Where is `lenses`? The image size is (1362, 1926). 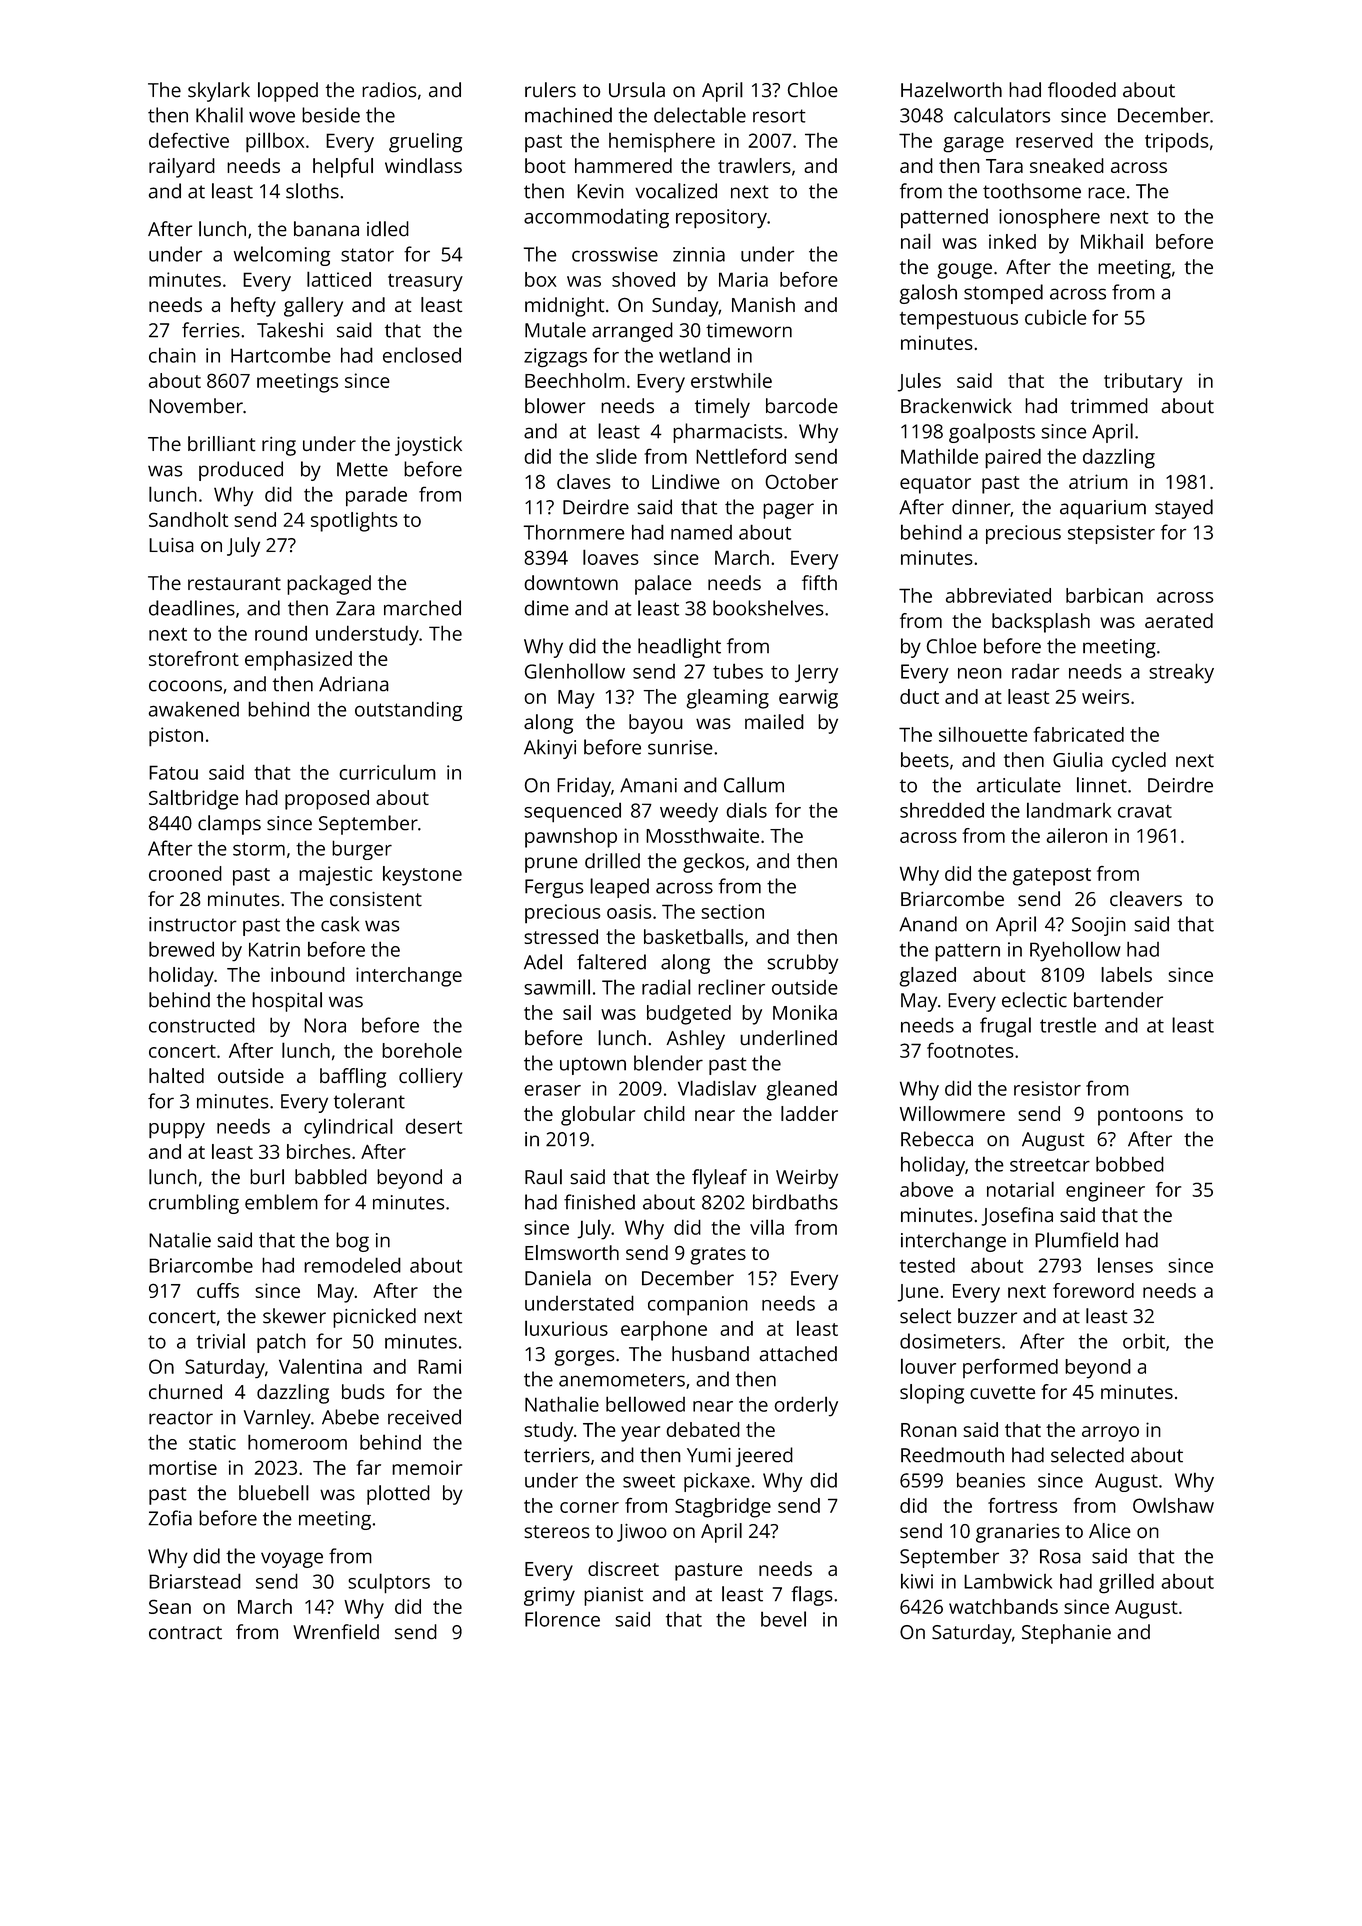
lenses is located at coordinates (1125, 1265).
